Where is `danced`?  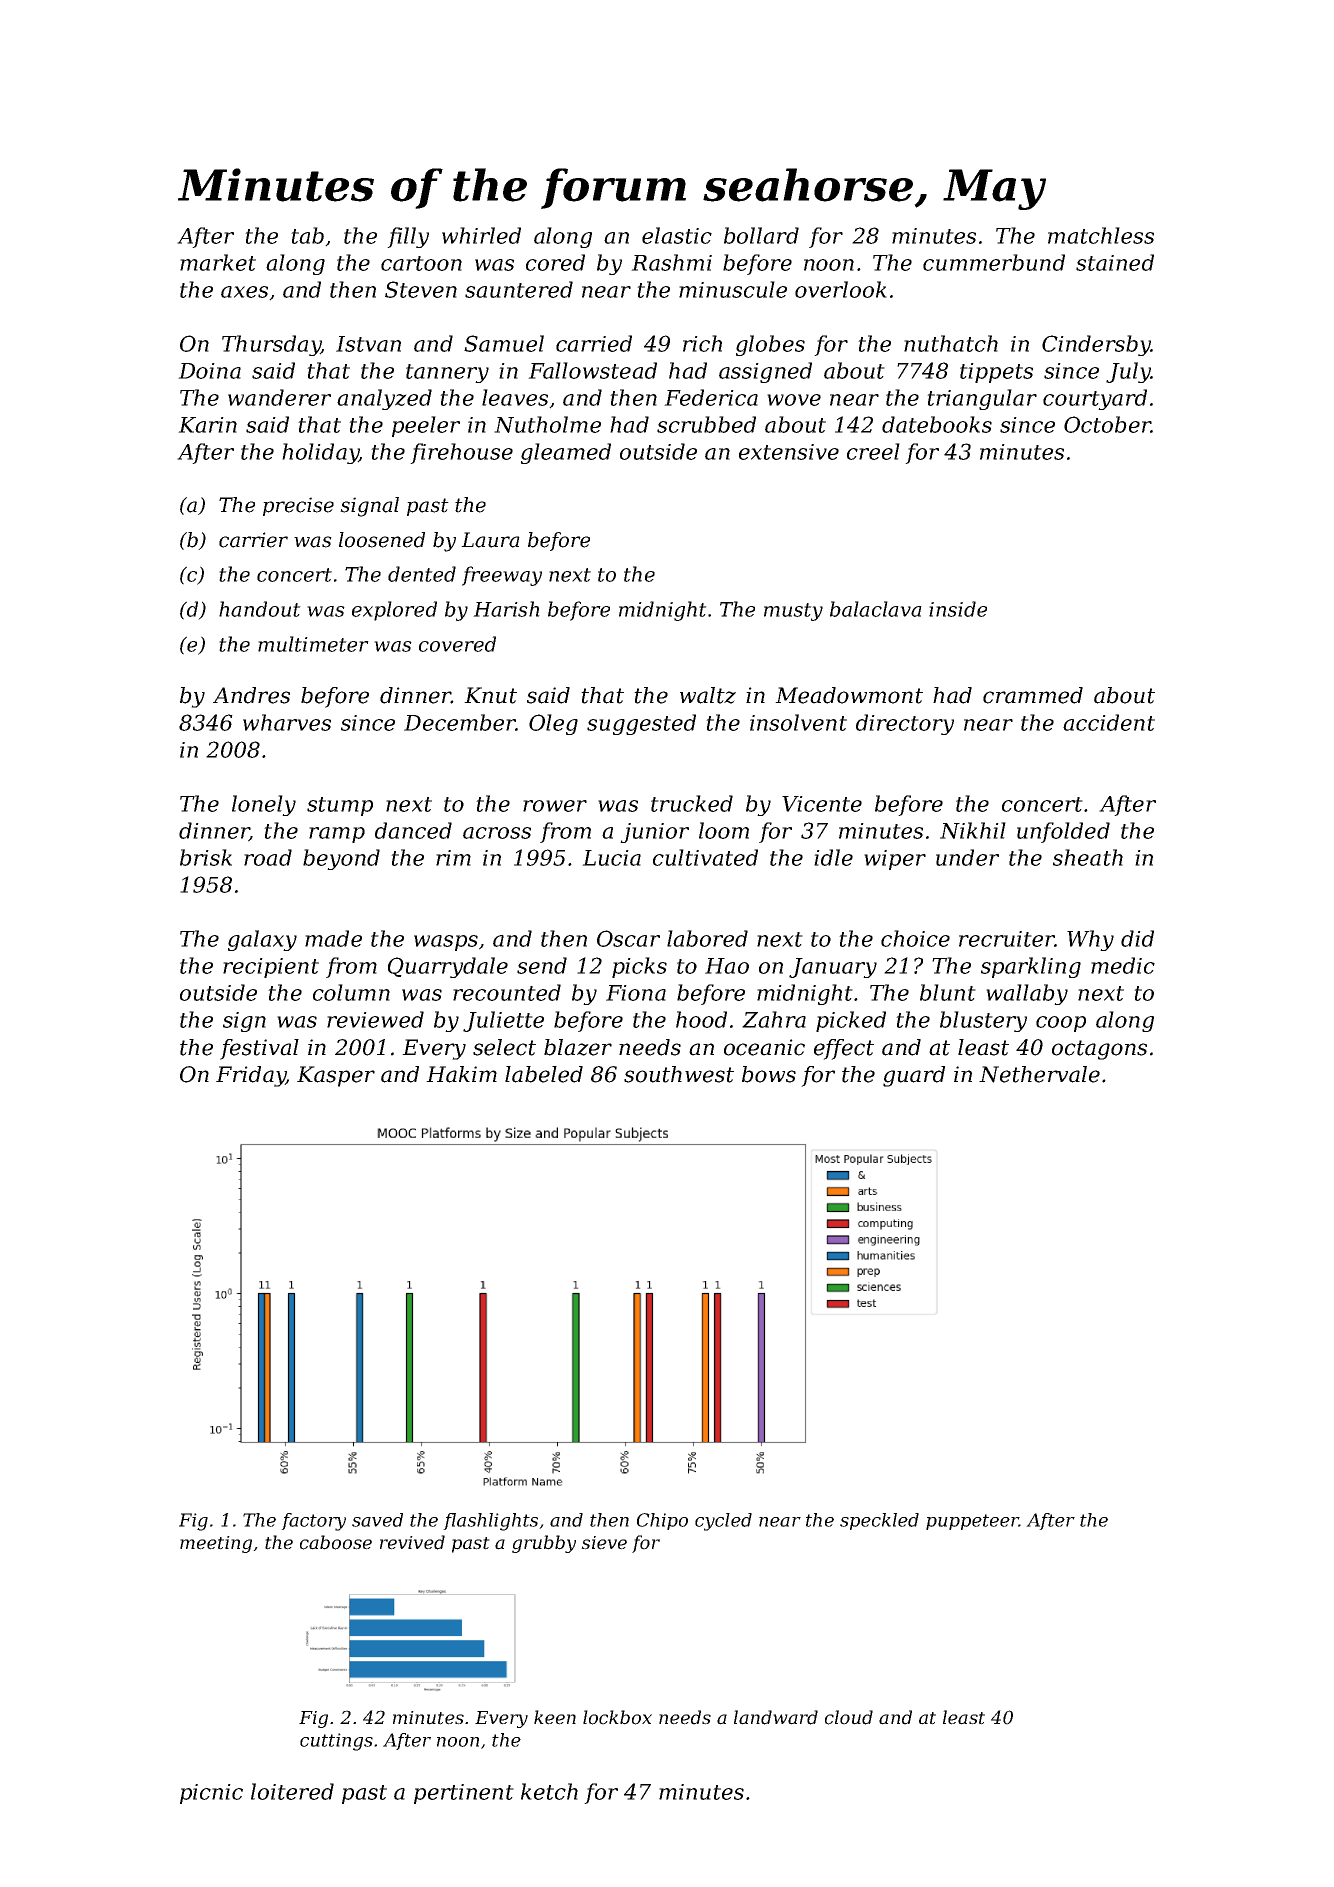 danced is located at coordinates (413, 830).
